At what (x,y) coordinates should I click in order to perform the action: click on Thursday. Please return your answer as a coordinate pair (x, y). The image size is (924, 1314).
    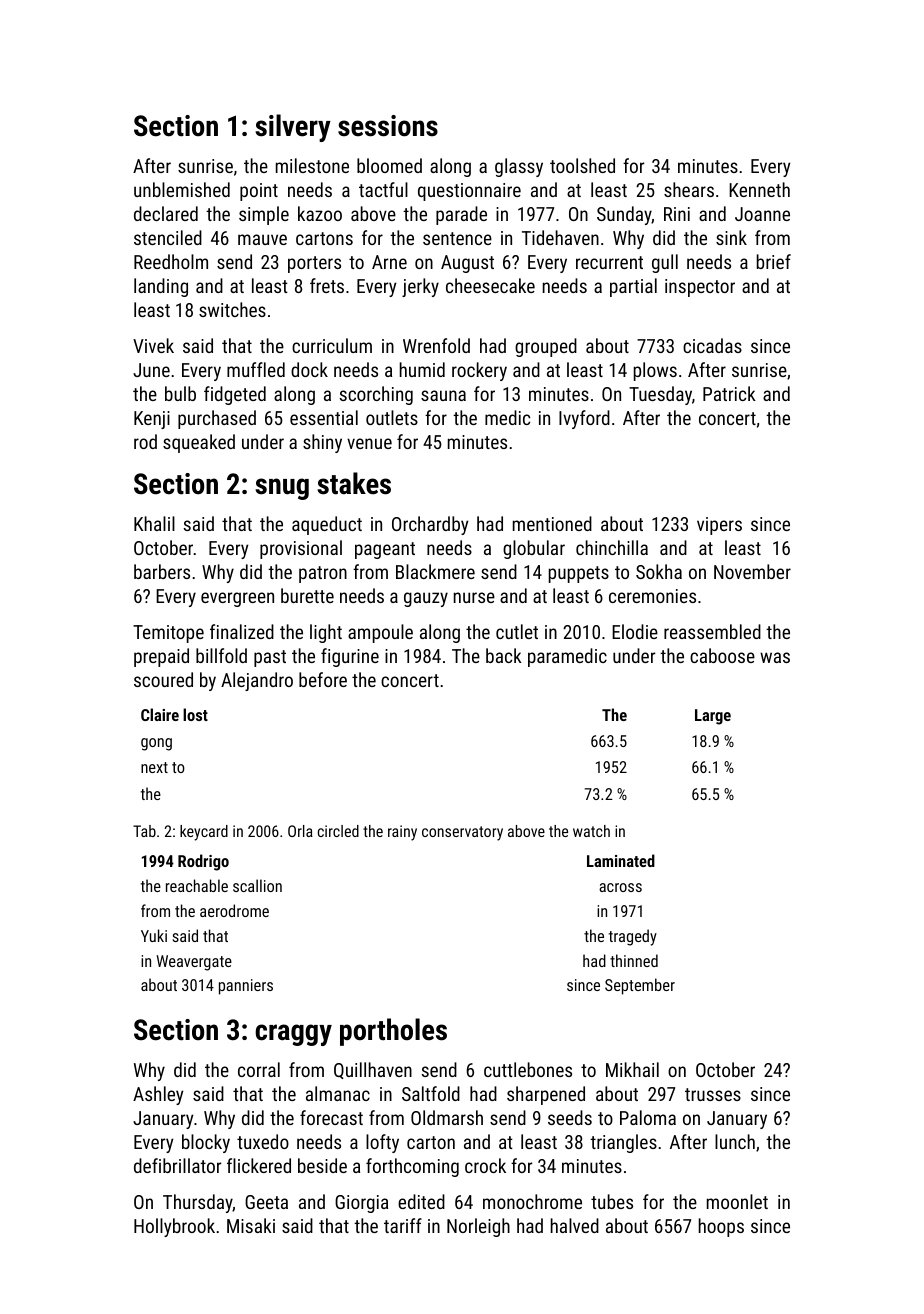
    Looking at the image, I should click on (198, 1203).
